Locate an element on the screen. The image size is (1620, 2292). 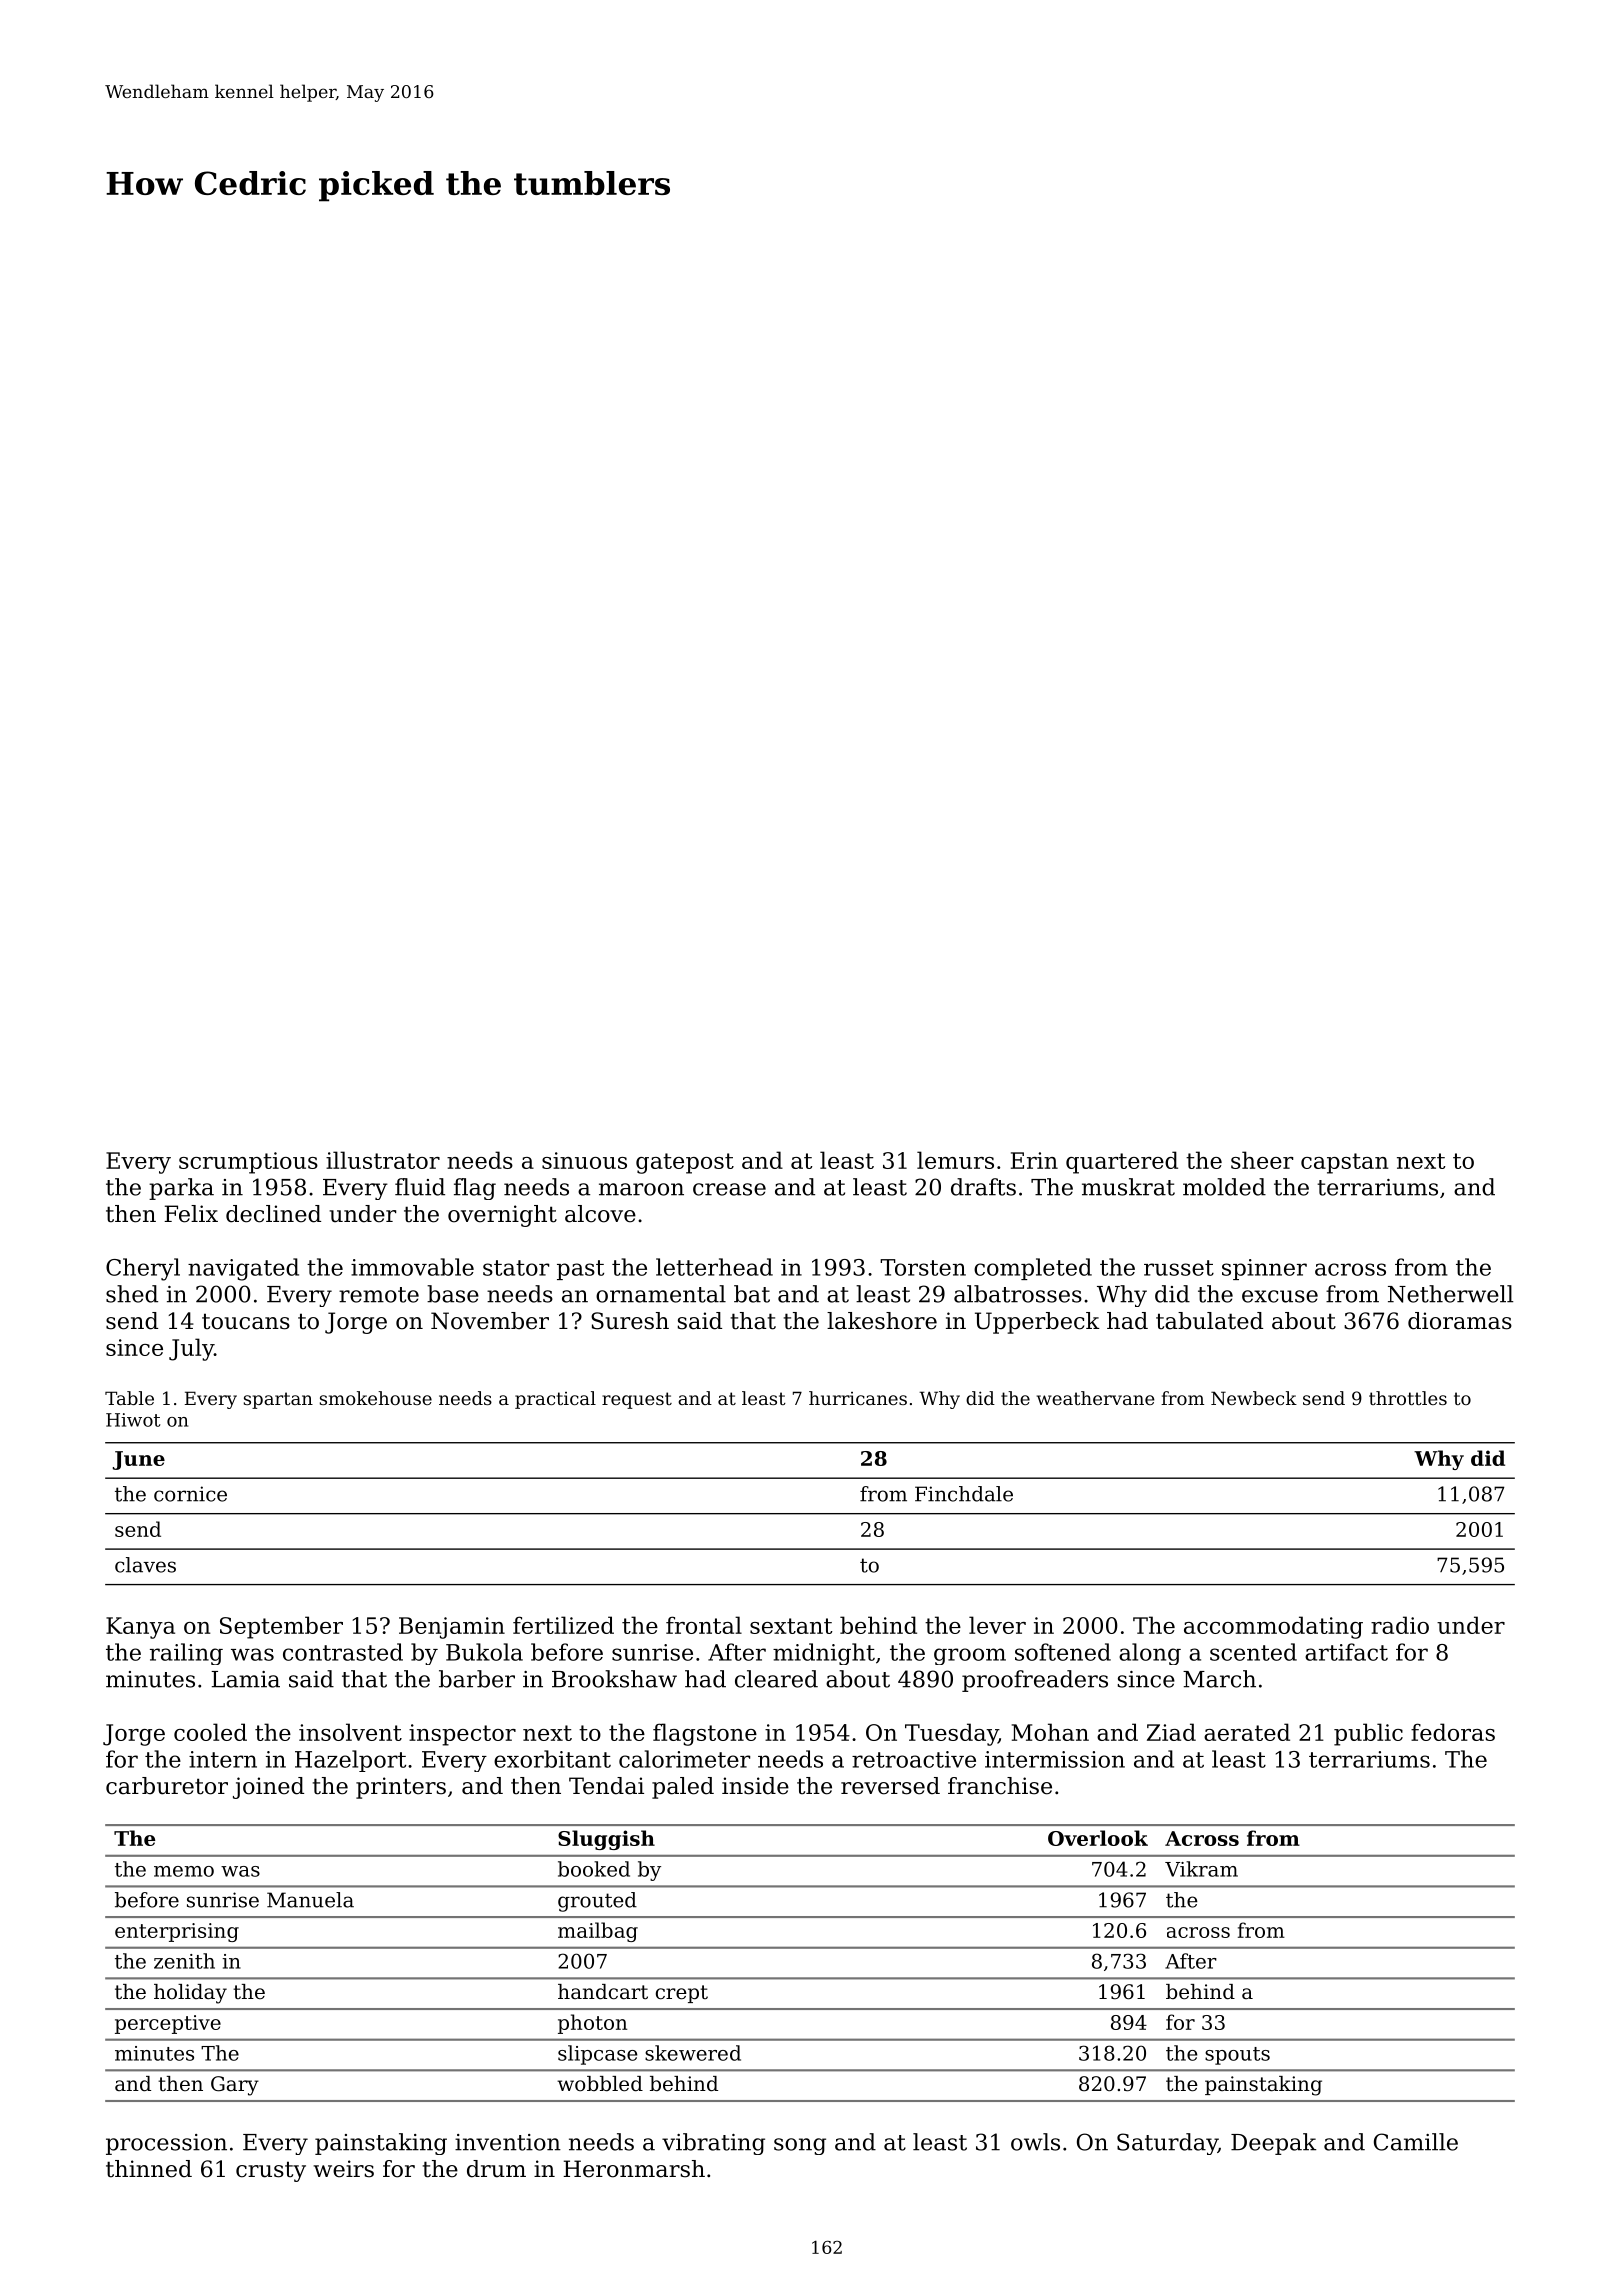
fertilized is located at coordinates (563, 1625).
